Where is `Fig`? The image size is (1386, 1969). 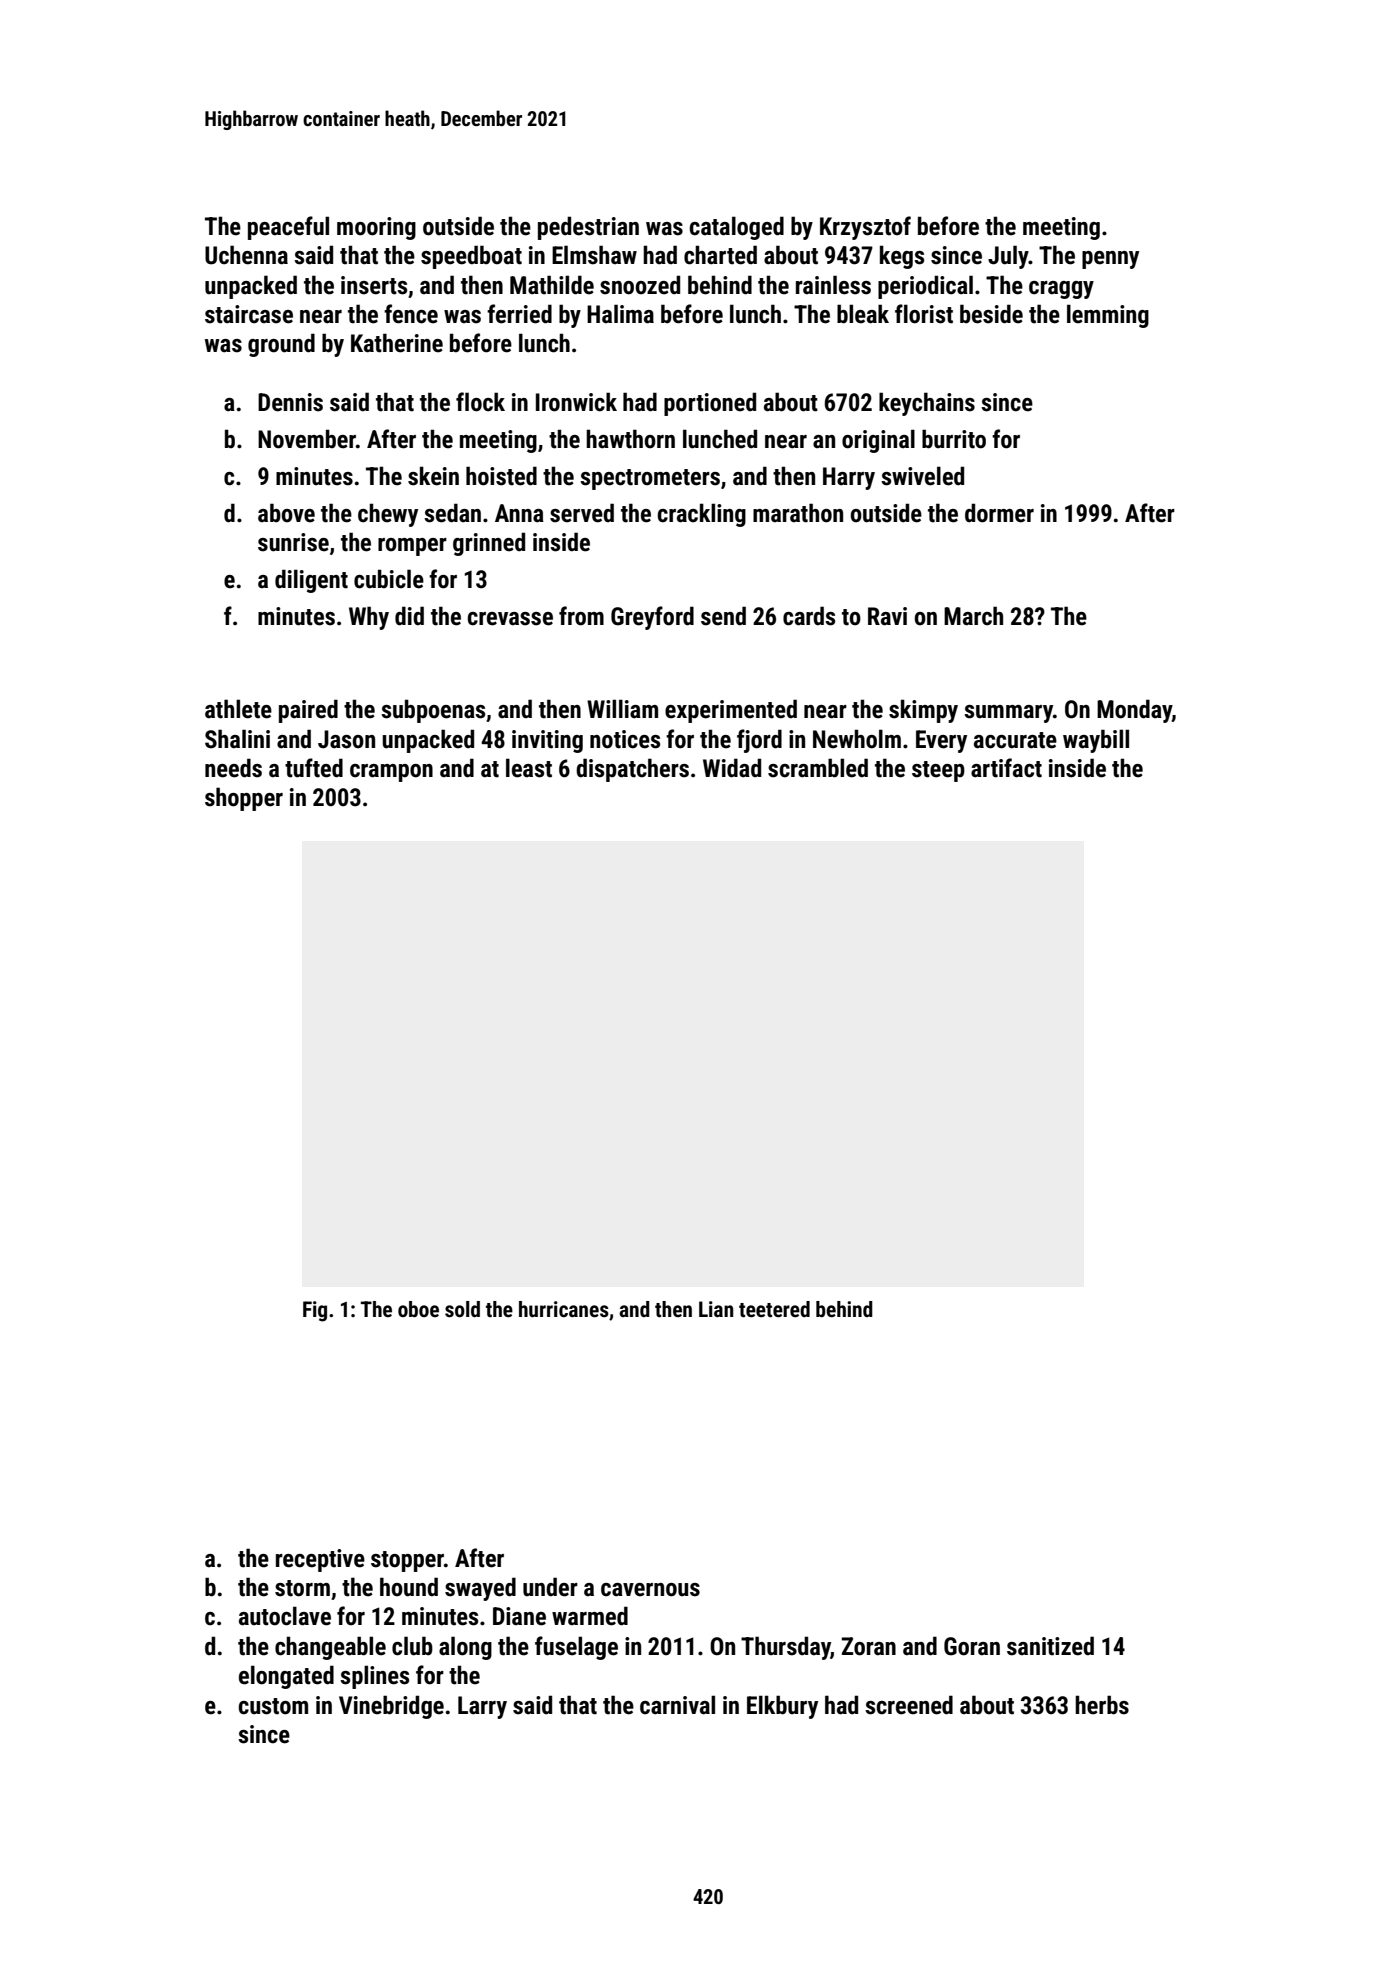 Fig is located at coordinates (315, 1311).
